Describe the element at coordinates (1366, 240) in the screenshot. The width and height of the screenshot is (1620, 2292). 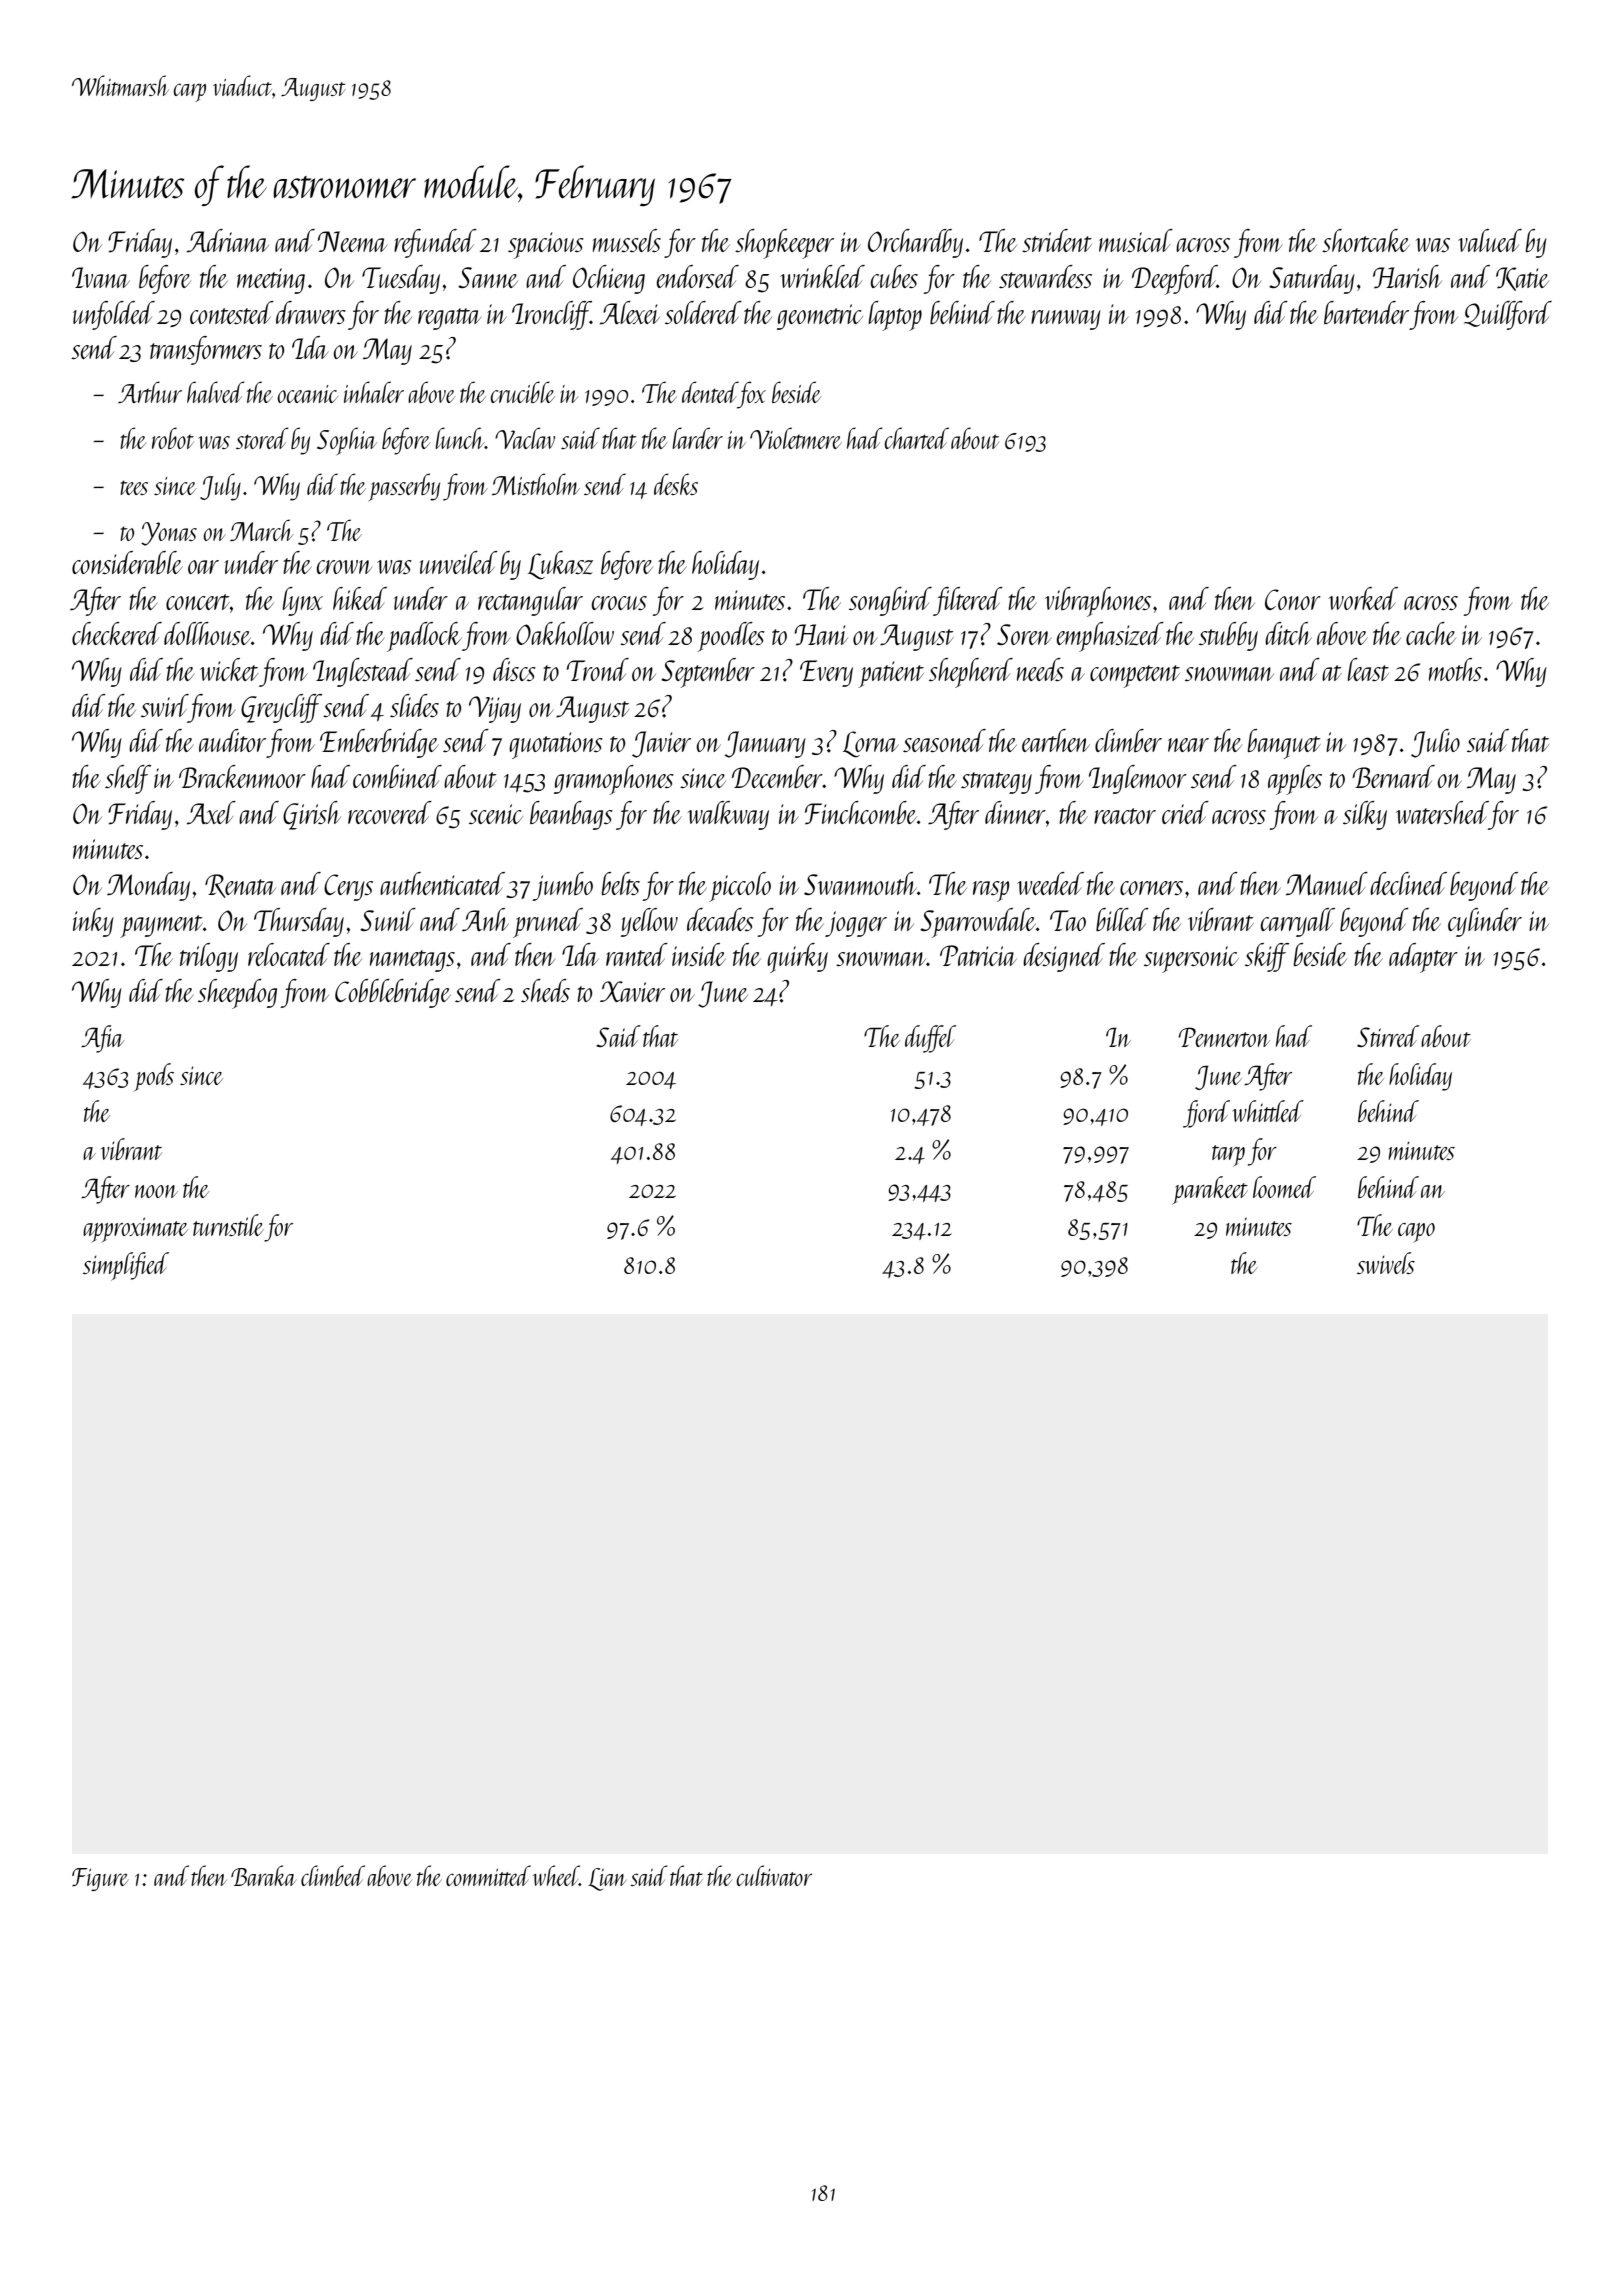
I see `shortcake` at that location.
